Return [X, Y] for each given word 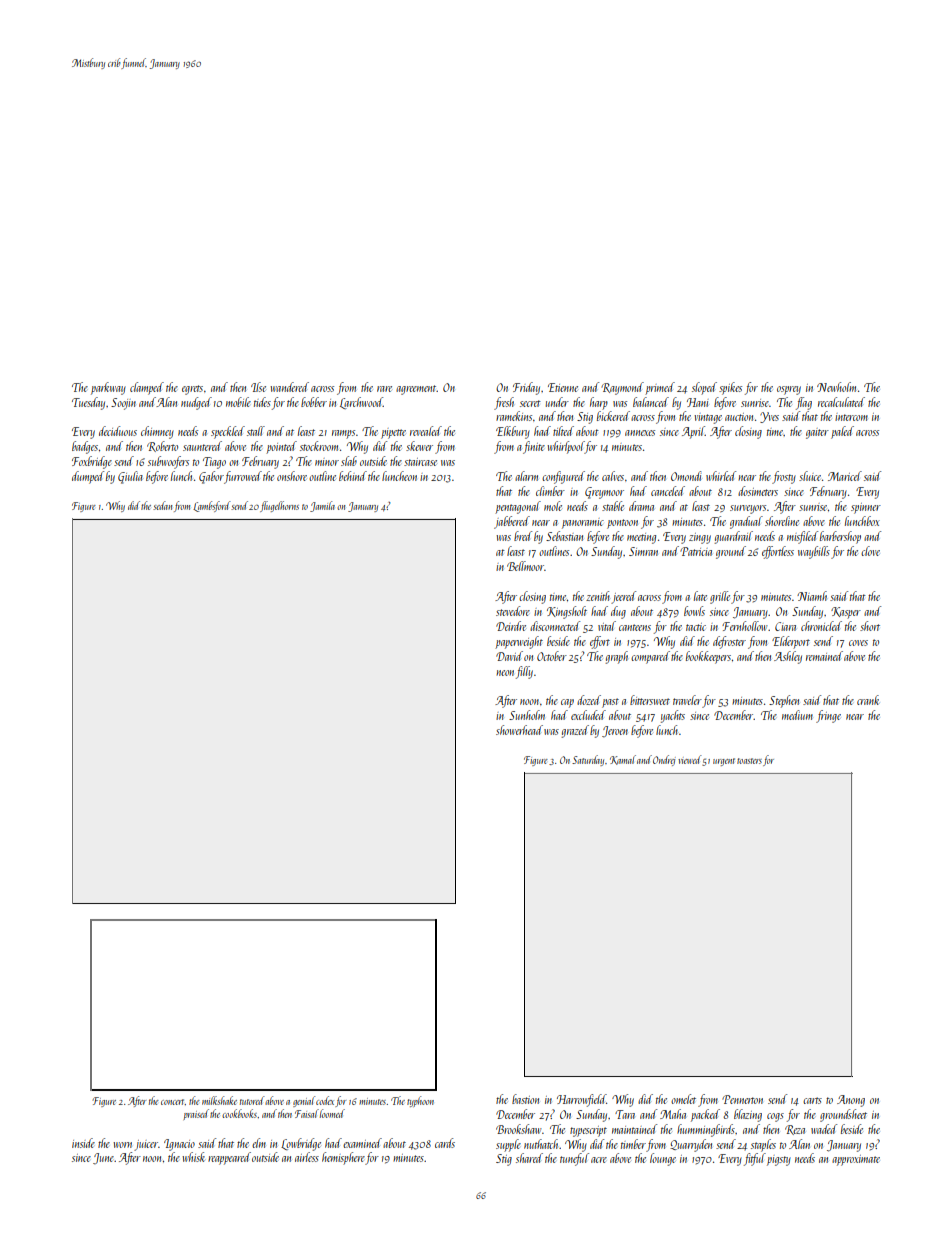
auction [739, 417]
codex [325, 1100]
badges [85, 447]
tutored [252, 1100]
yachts [673, 716]
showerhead [519, 730]
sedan [162, 505]
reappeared [229, 1158]
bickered [613, 416]
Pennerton [742, 1099]
